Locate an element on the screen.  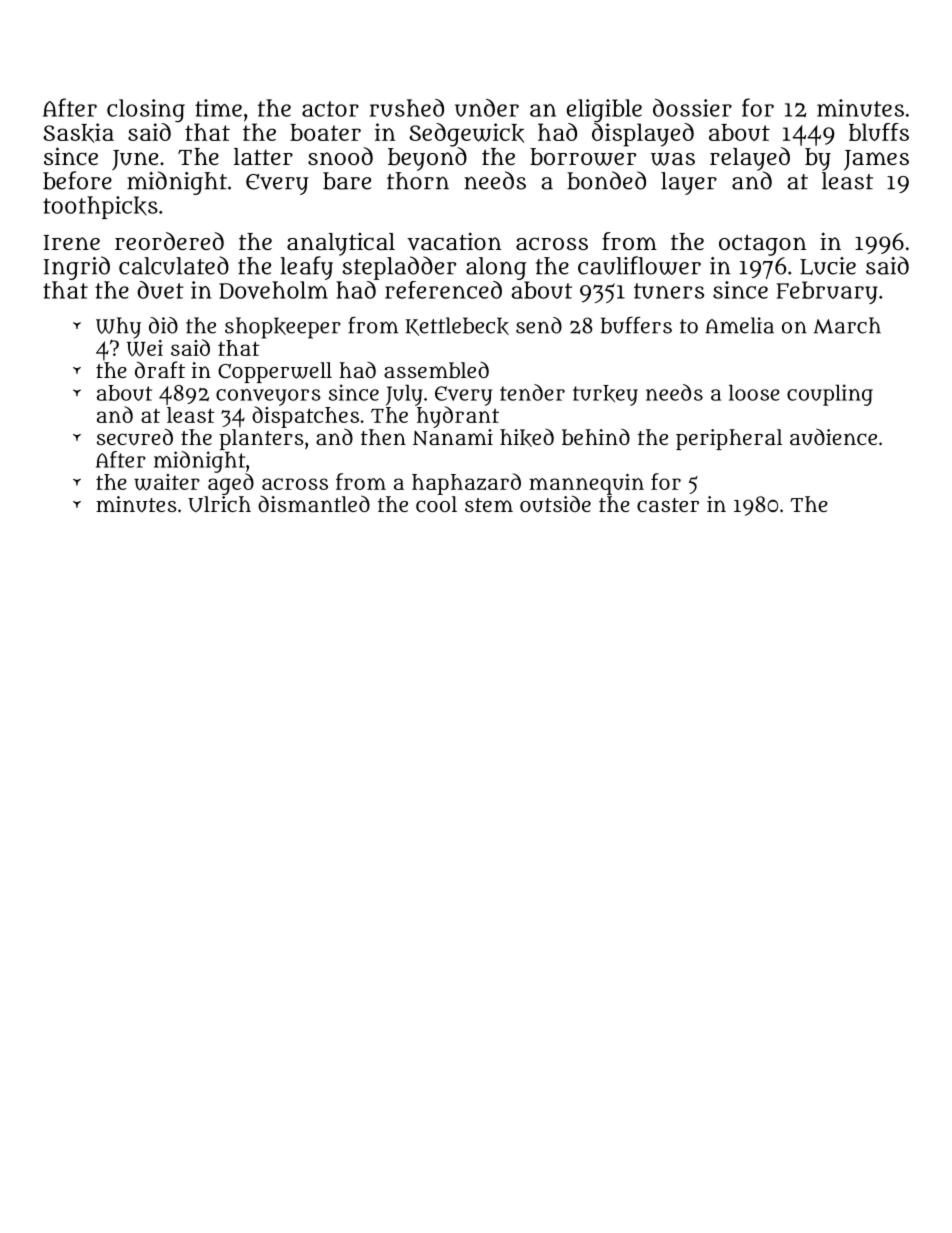
Irene is located at coordinates (72, 242).
